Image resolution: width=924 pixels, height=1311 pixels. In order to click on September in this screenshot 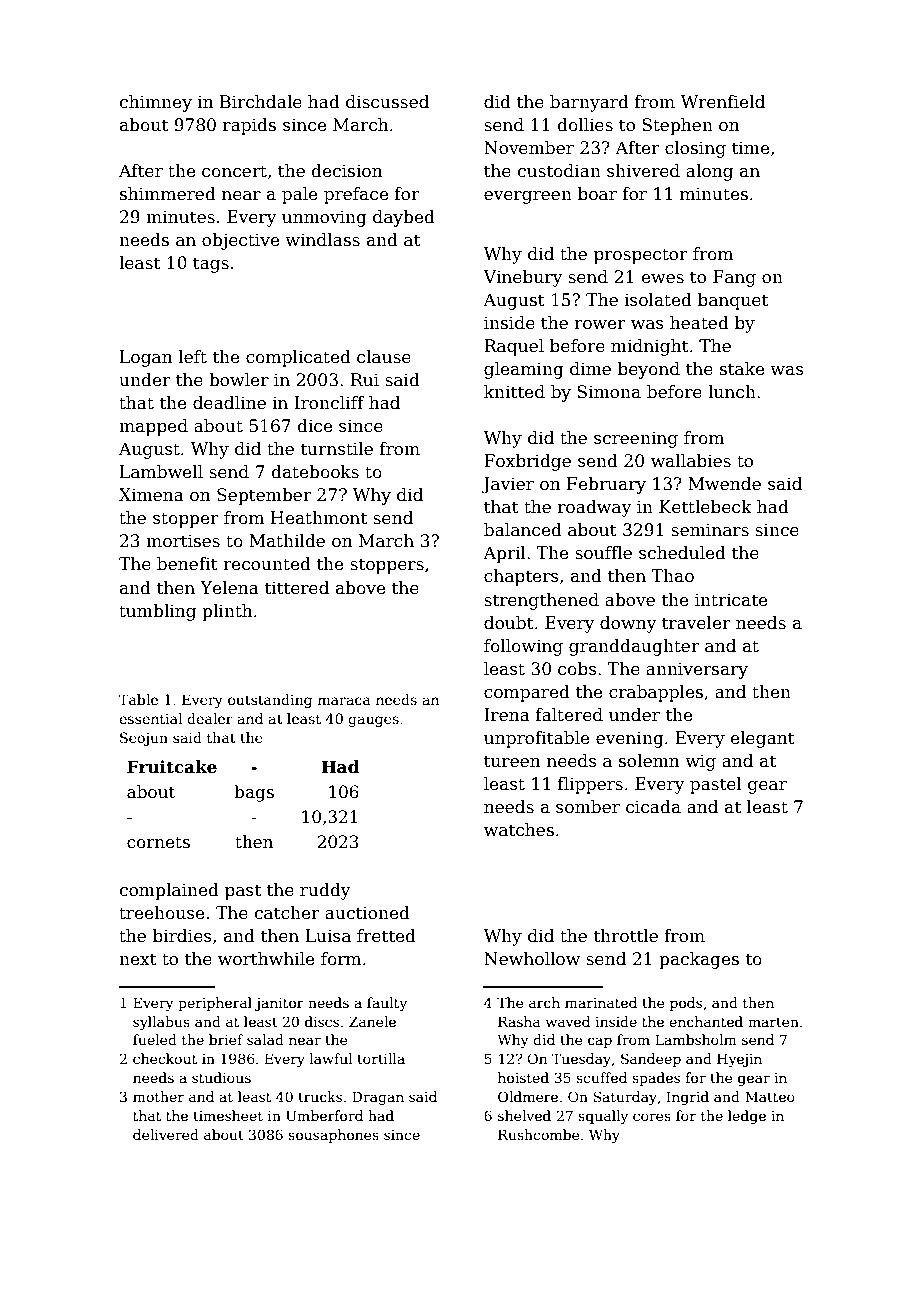, I will do `click(264, 496)`.
